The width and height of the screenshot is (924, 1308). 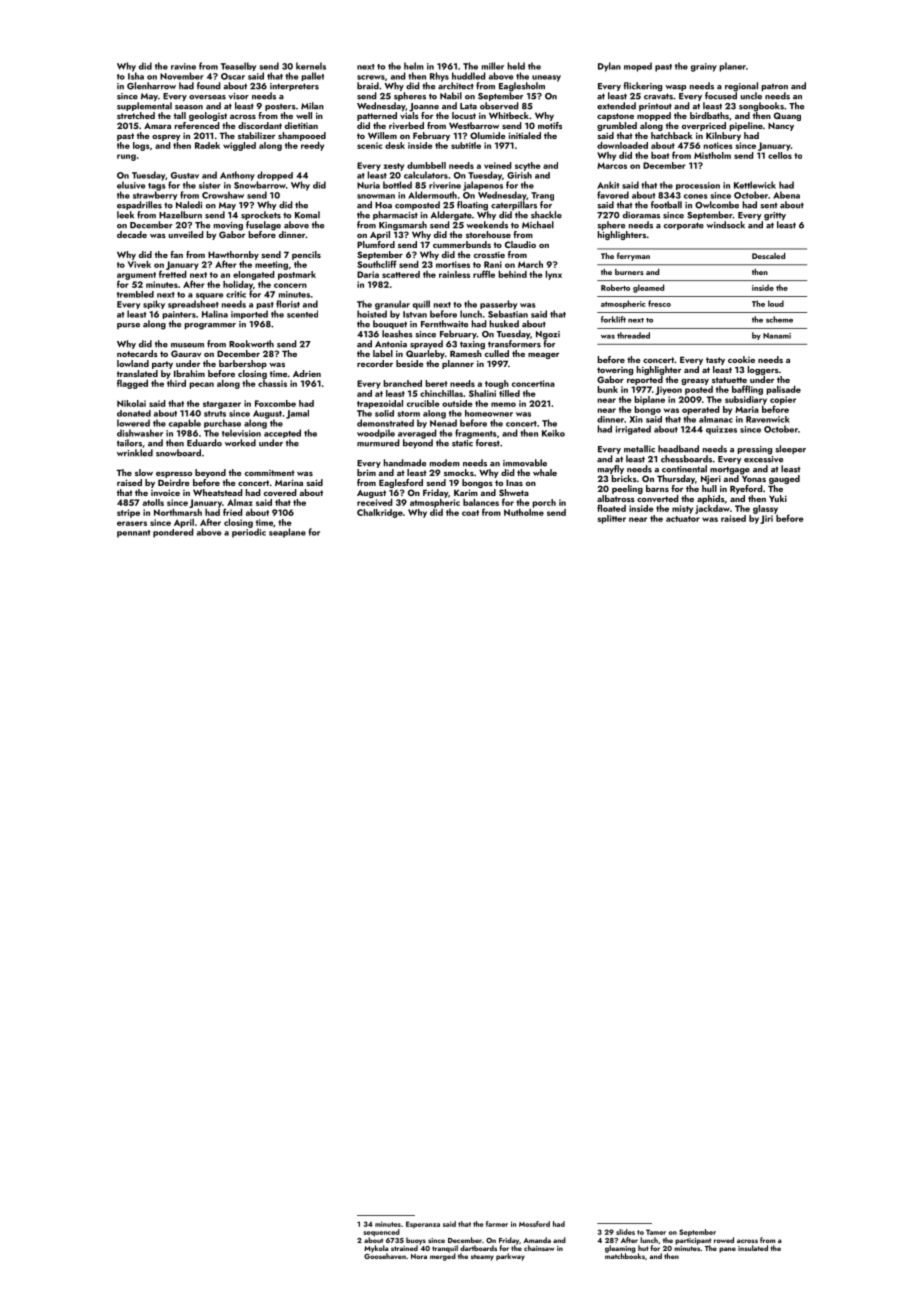 What do you see at coordinates (638, 67) in the screenshot?
I see `moped` at bounding box center [638, 67].
